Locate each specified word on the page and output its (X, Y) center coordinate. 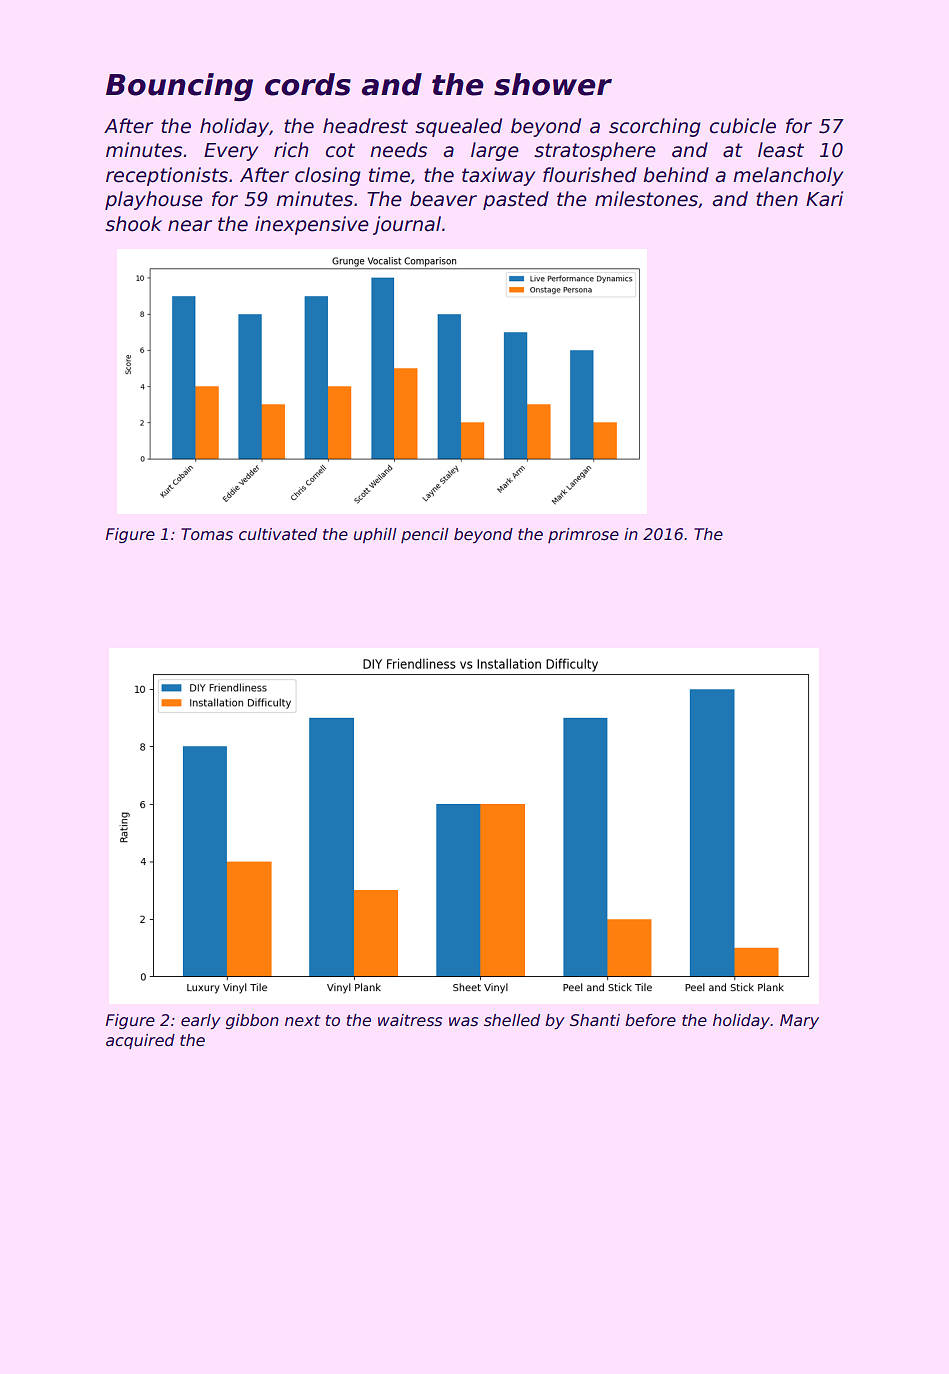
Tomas (207, 534)
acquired (140, 1041)
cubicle (743, 126)
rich (291, 150)
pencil (425, 535)
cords (308, 84)
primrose (583, 535)
